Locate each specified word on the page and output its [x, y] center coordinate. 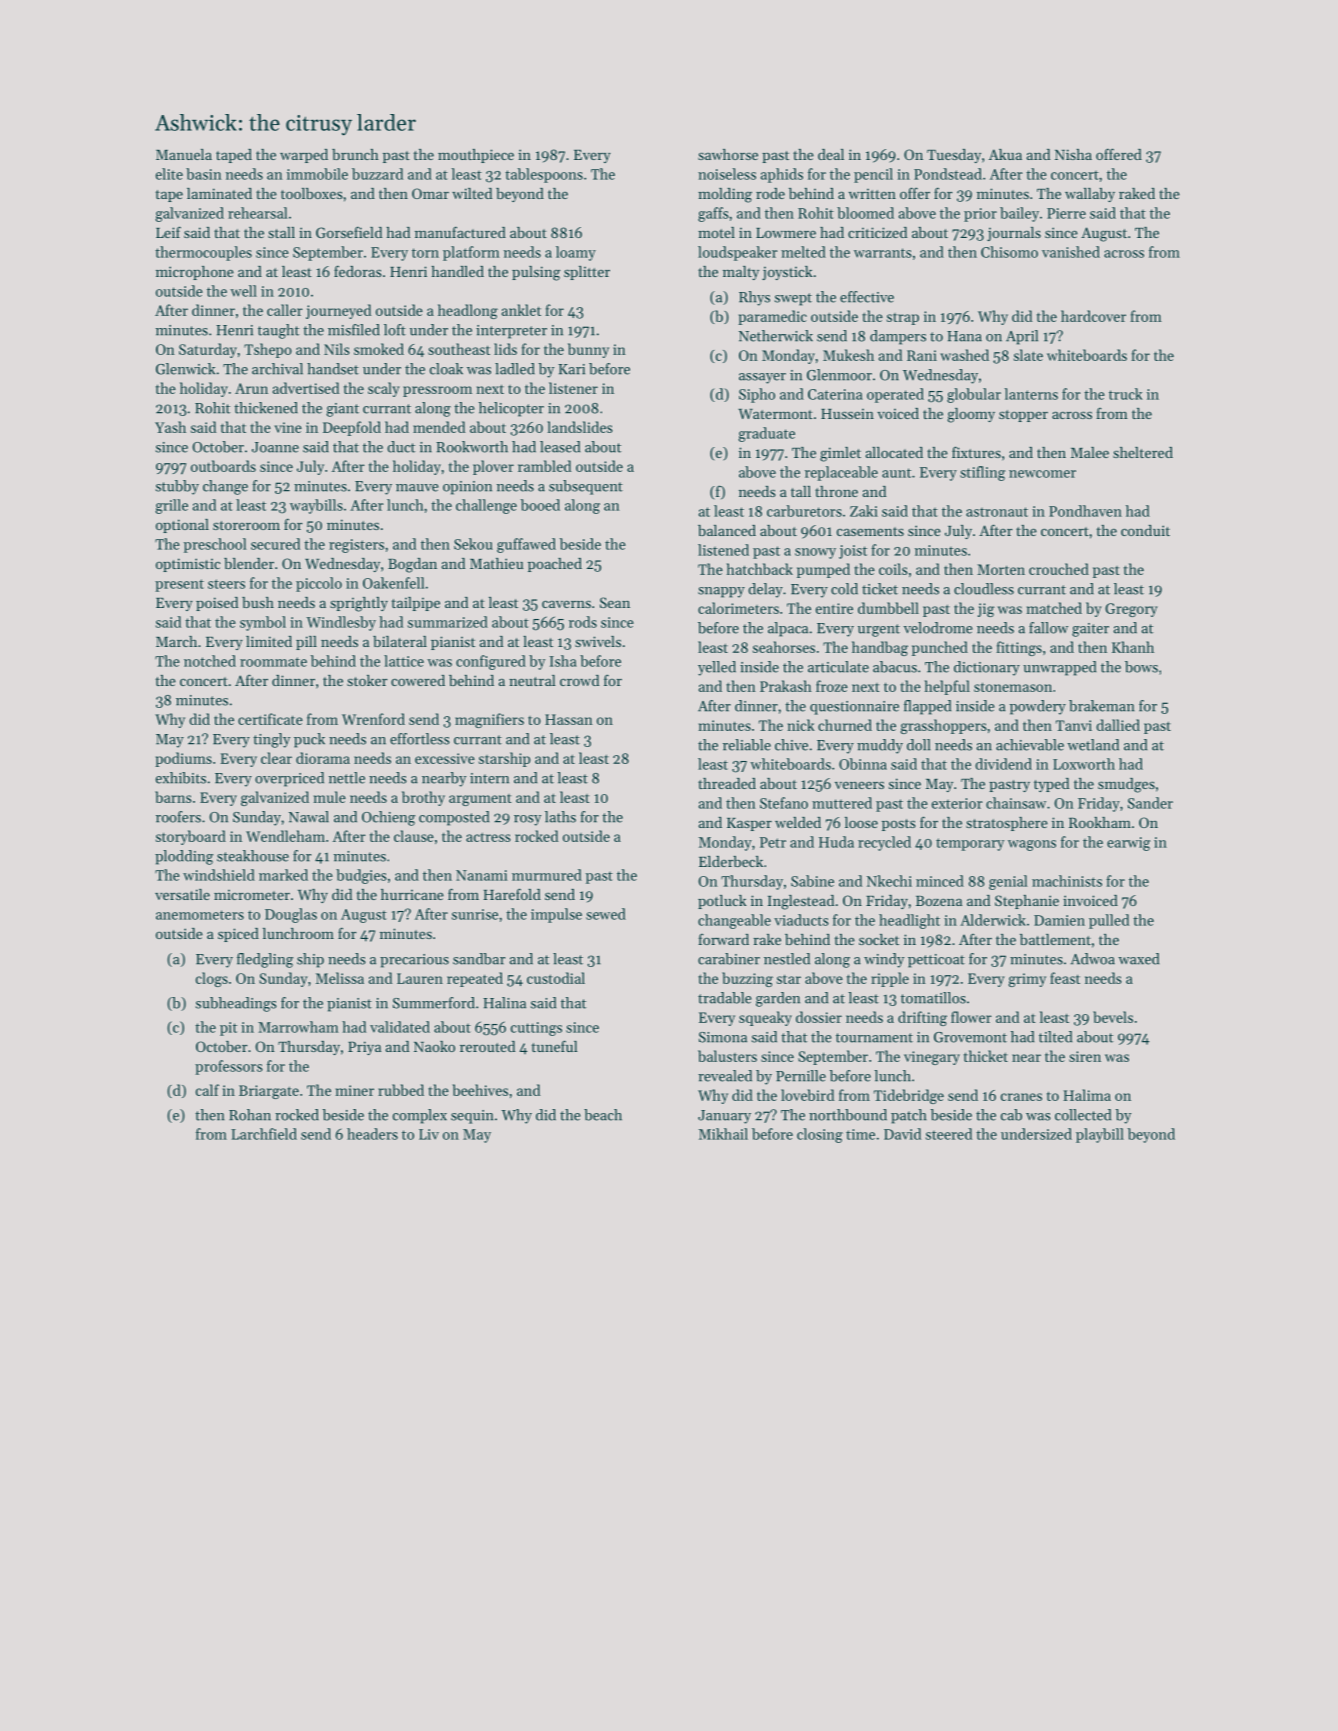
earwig [1128, 844]
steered [949, 1134]
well [243, 291]
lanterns [1031, 394]
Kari [571, 369]
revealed [725, 1076]
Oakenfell [393, 583]
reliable [747, 745]
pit [228, 1029]
